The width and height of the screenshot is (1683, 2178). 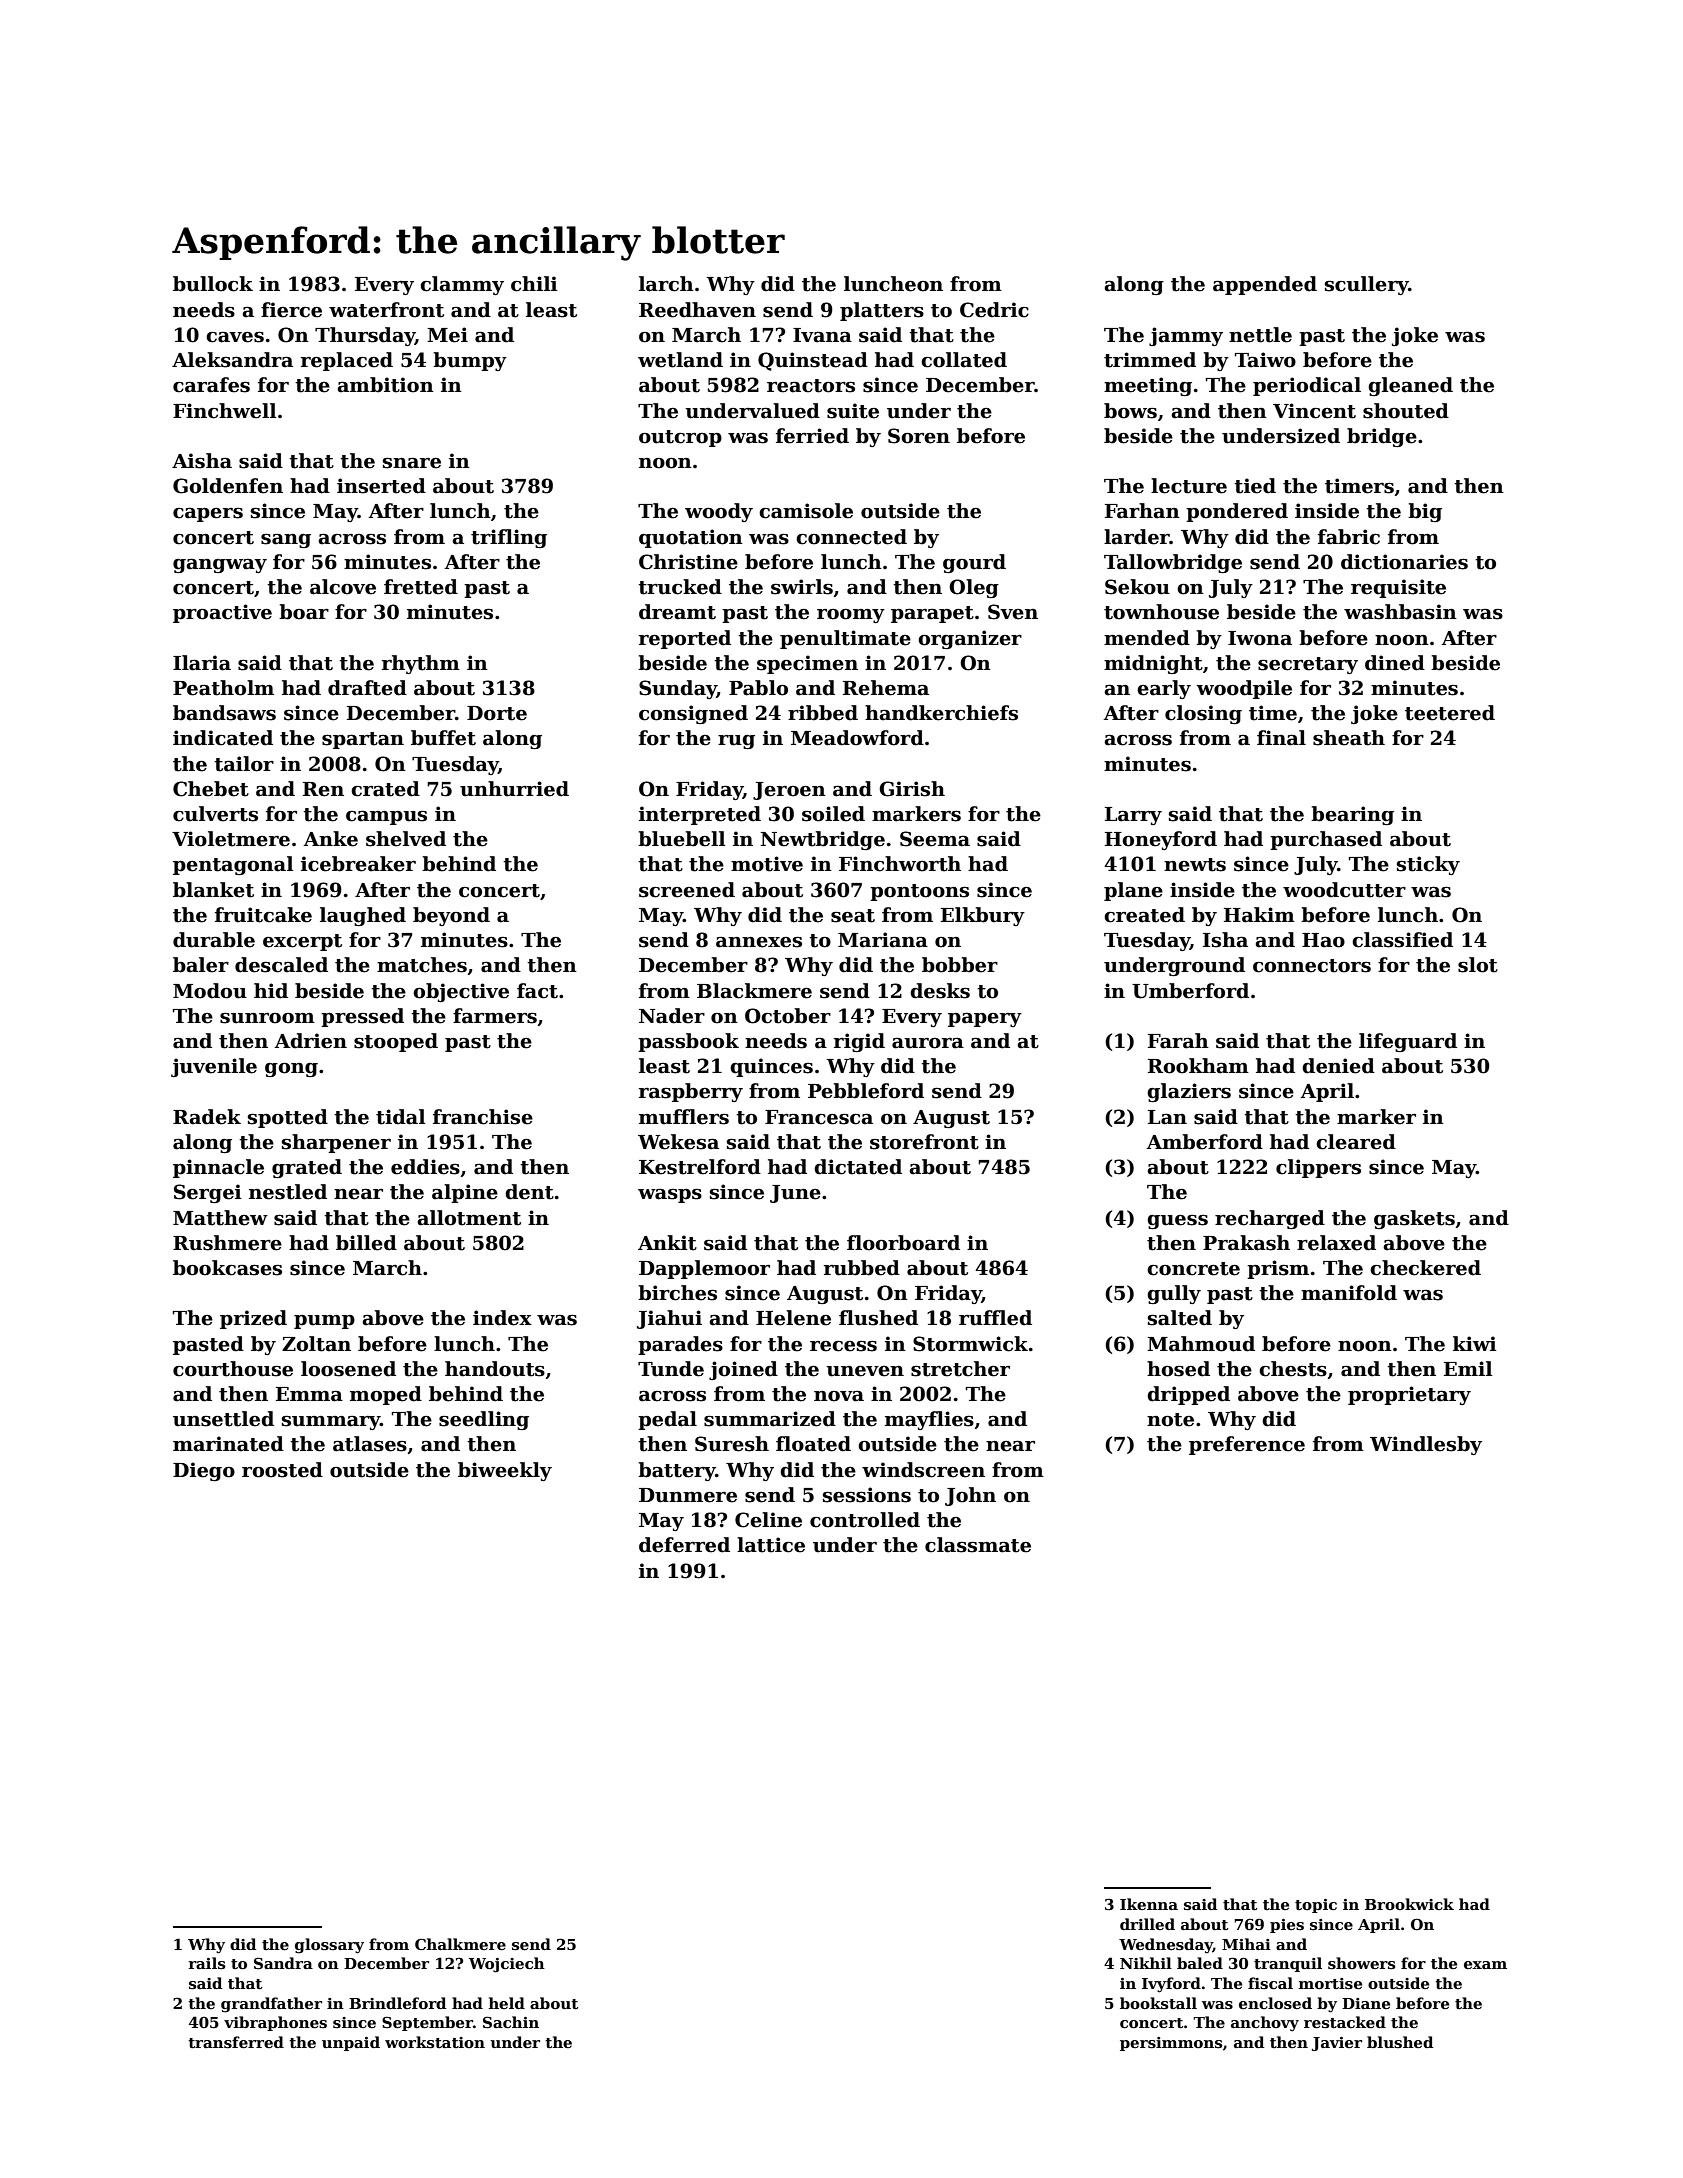 What do you see at coordinates (291, 1070) in the screenshot?
I see `gong` at bounding box center [291, 1070].
